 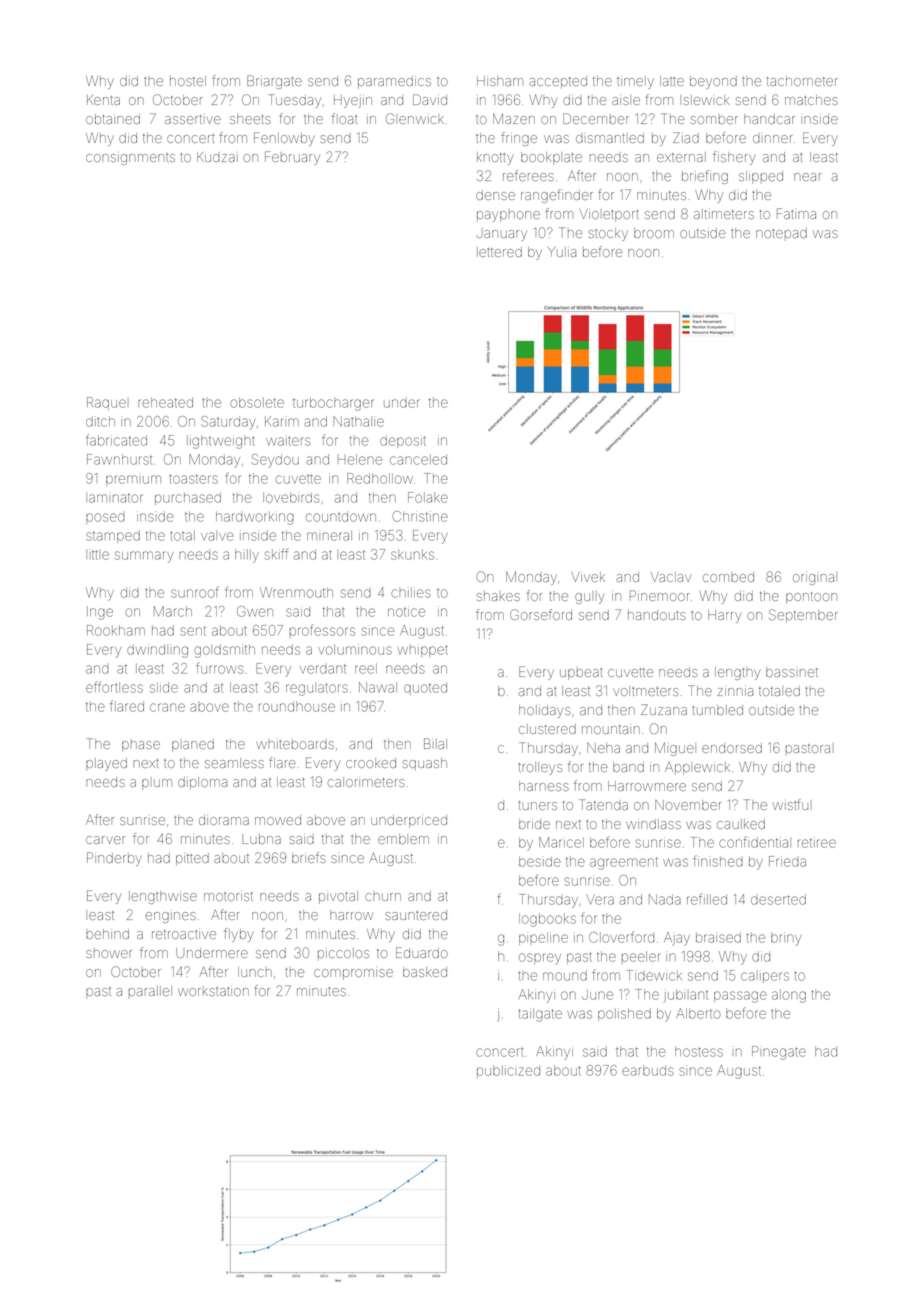 What do you see at coordinates (338, 897) in the screenshot?
I see `pivotal` at bounding box center [338, 897].
